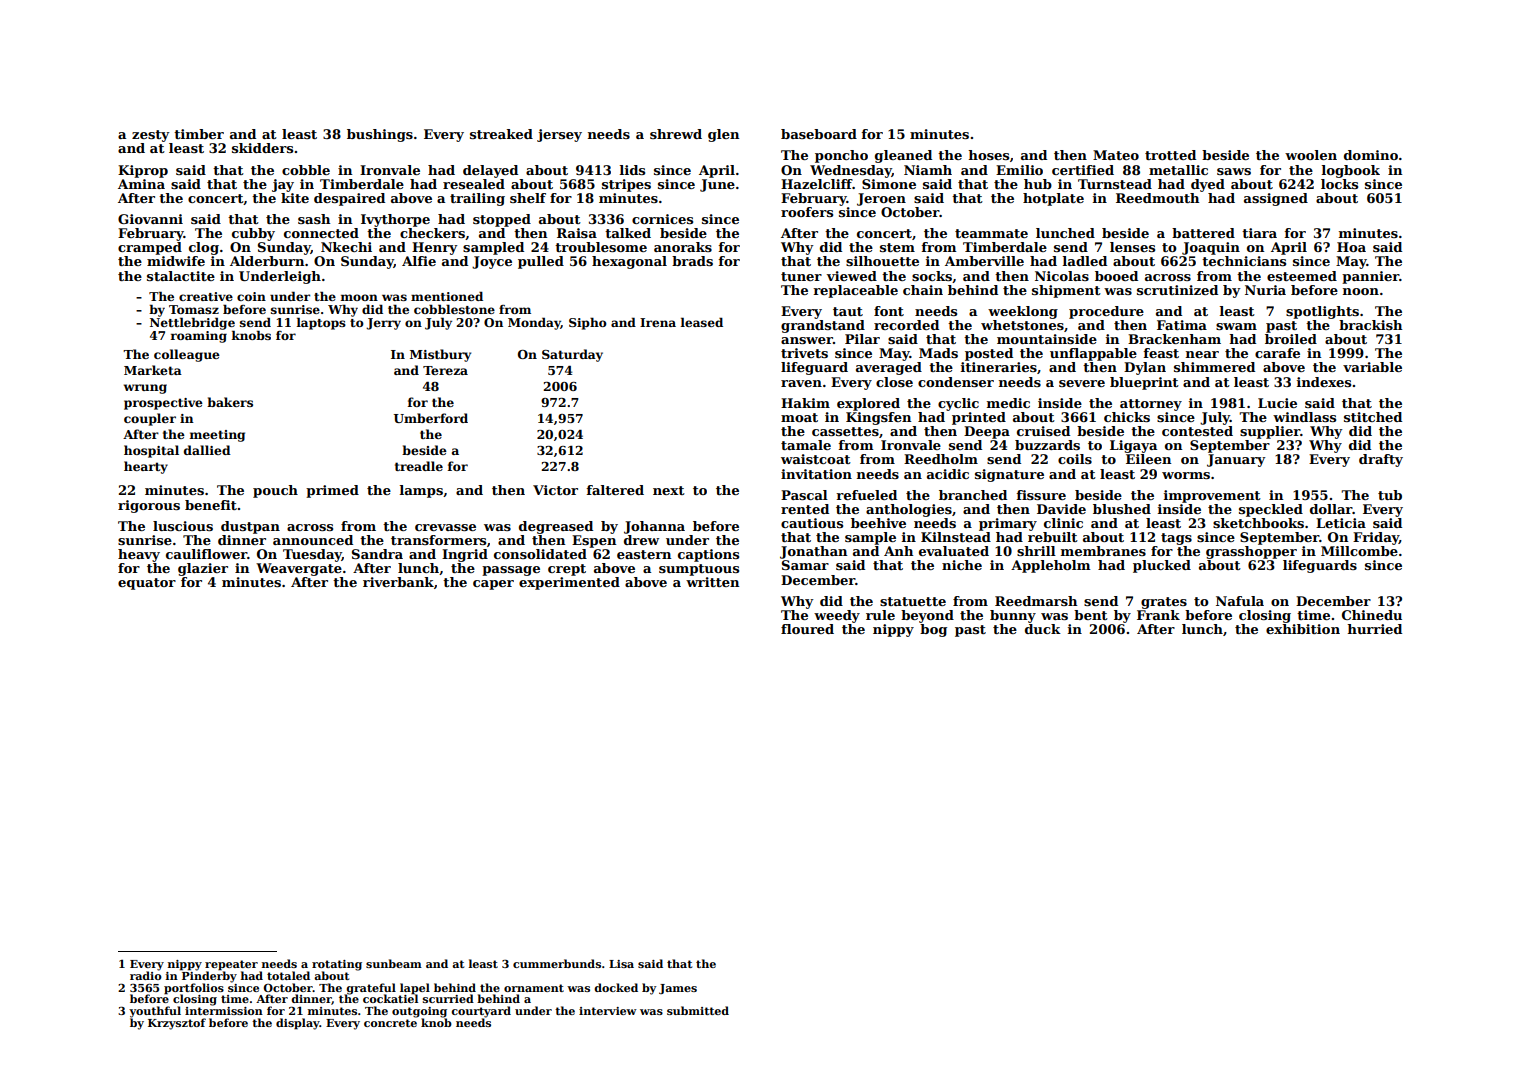 The height and width of the image is (1075, 1521). What do you see at coordinates (398, 582) in the image?
I see `riverbank` at bounding box center [398, 582].
